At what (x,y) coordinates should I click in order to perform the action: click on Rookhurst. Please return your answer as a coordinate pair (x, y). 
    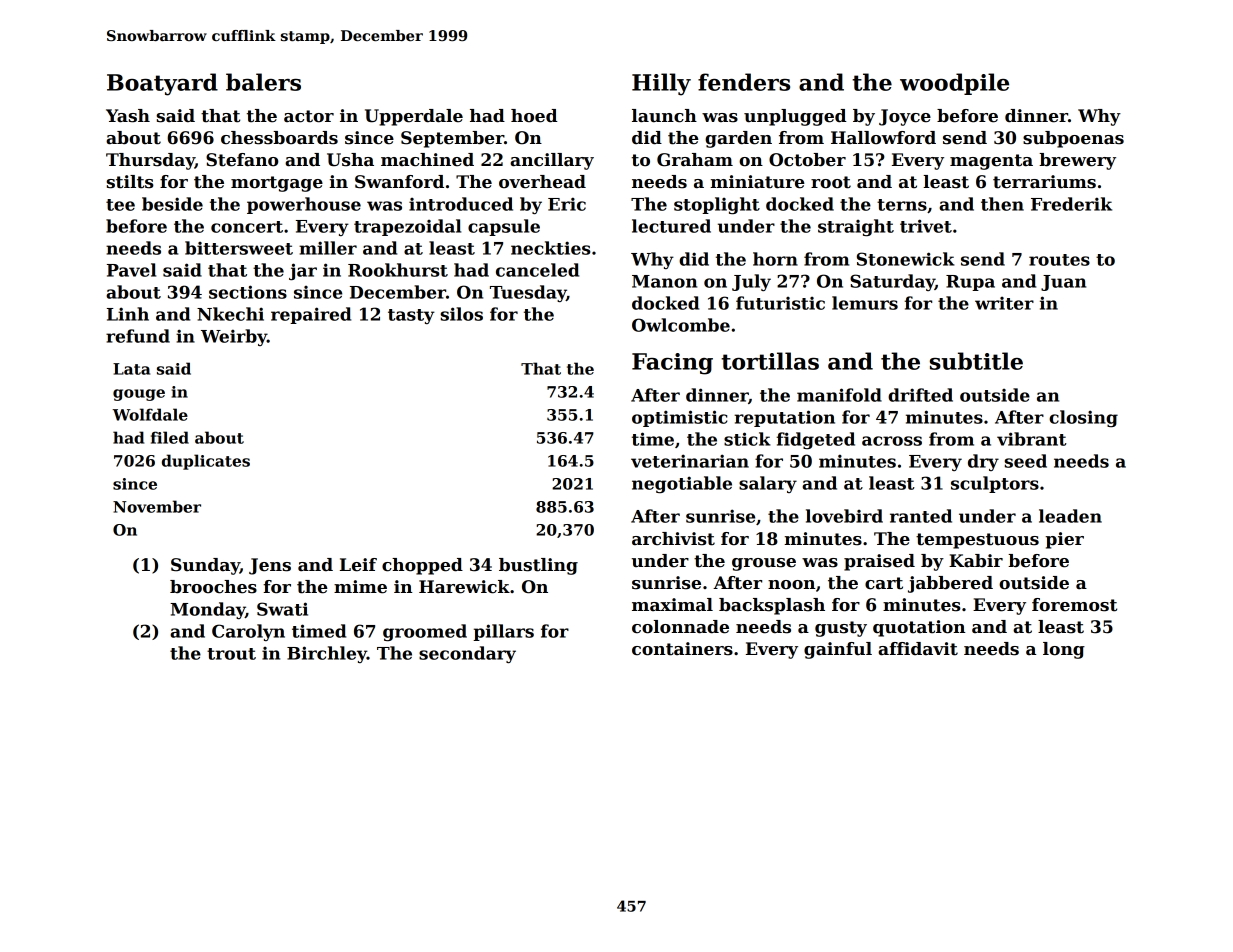
    Looking at the image, I should click on (398, 270).
